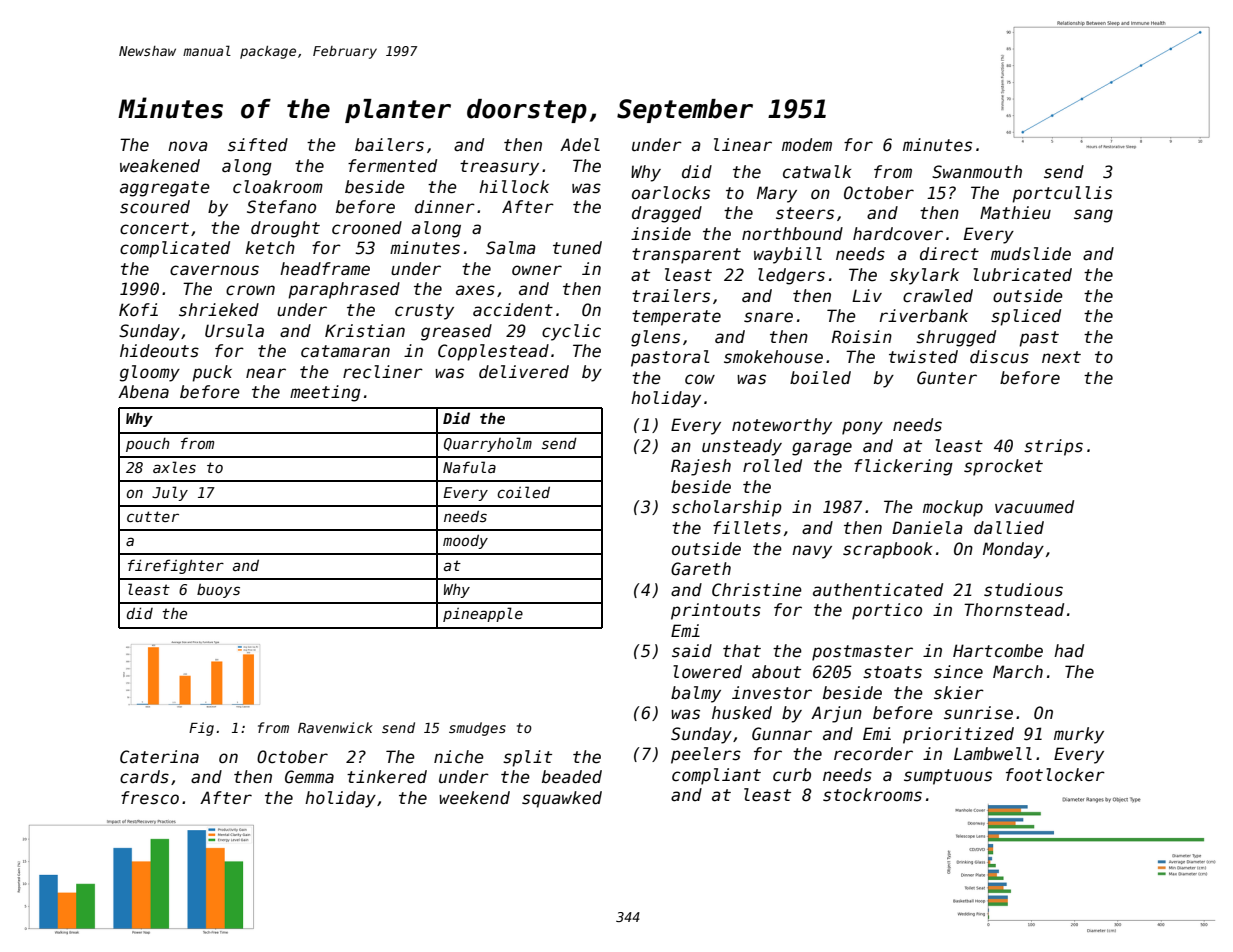  What do you see at coordinates (150, 798) in the screenshot?
I see `fresco` at bounding box center [150, 798].
